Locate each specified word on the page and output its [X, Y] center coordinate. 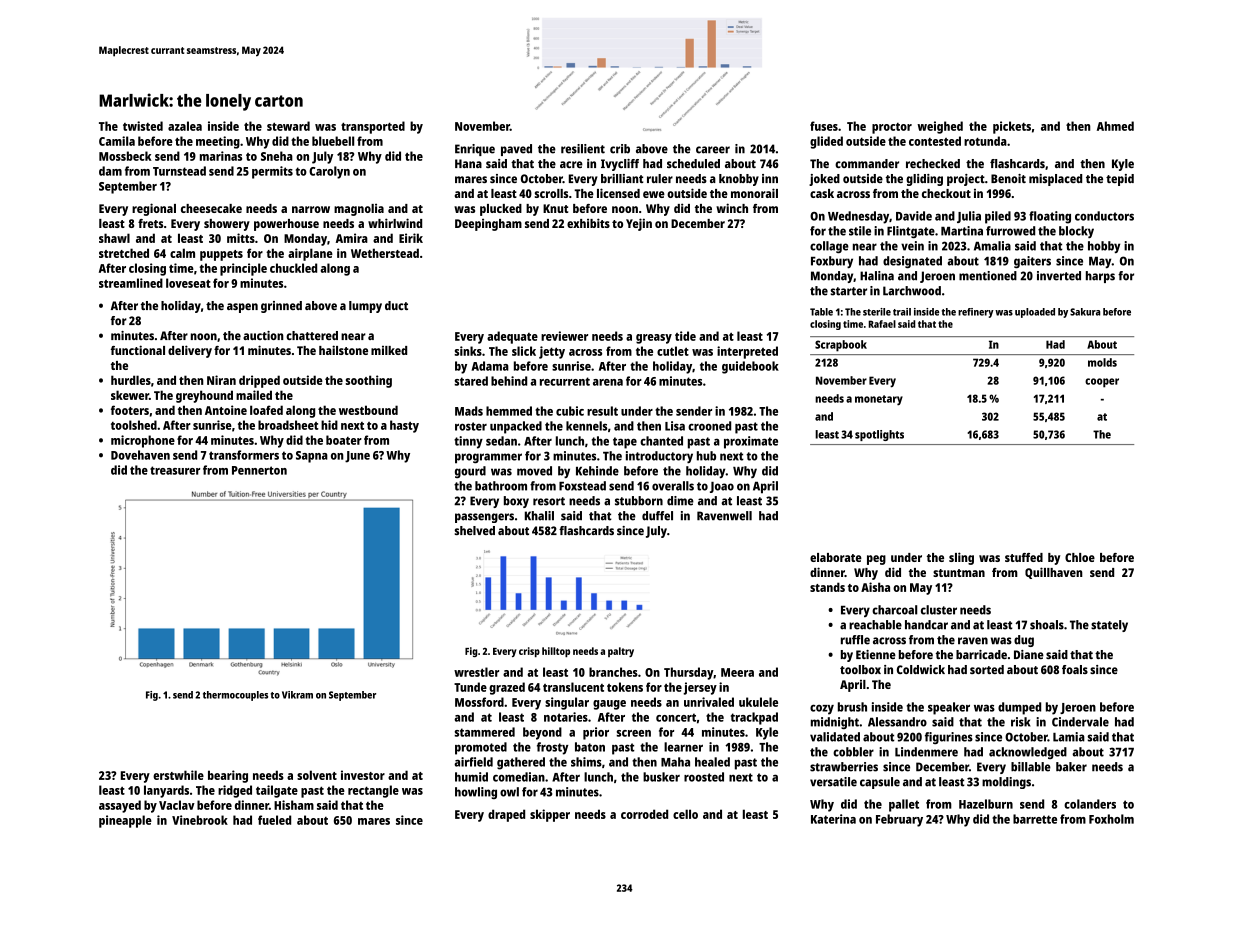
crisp [529, 652]
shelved [475, 530]
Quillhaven [1054, 573]
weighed [940, 127]
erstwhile [178, 775]
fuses [824, 126]
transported [373, 127]
